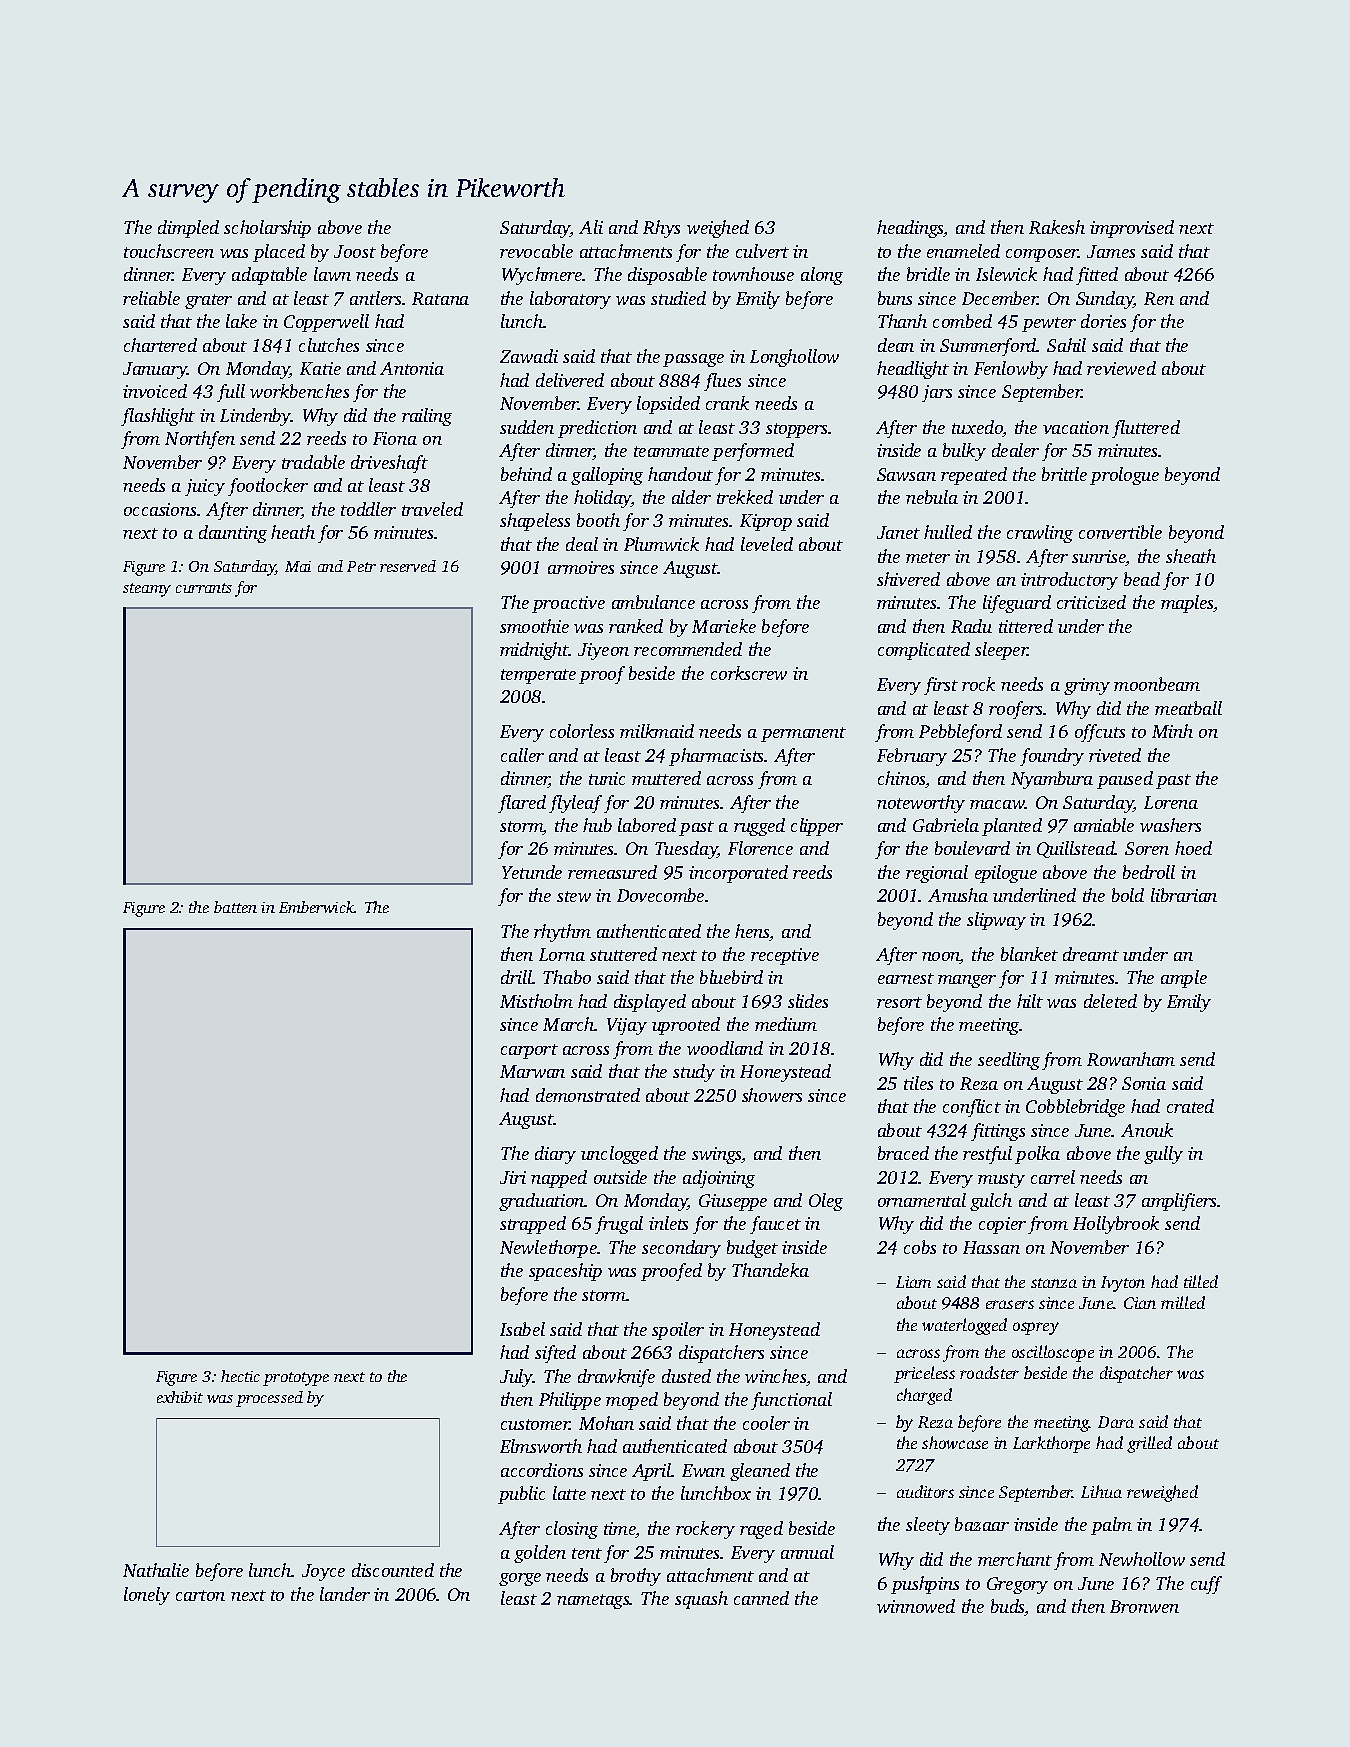 The image size is (1350, 1747). I want to click on Nathalie, so click(156, 1570).
